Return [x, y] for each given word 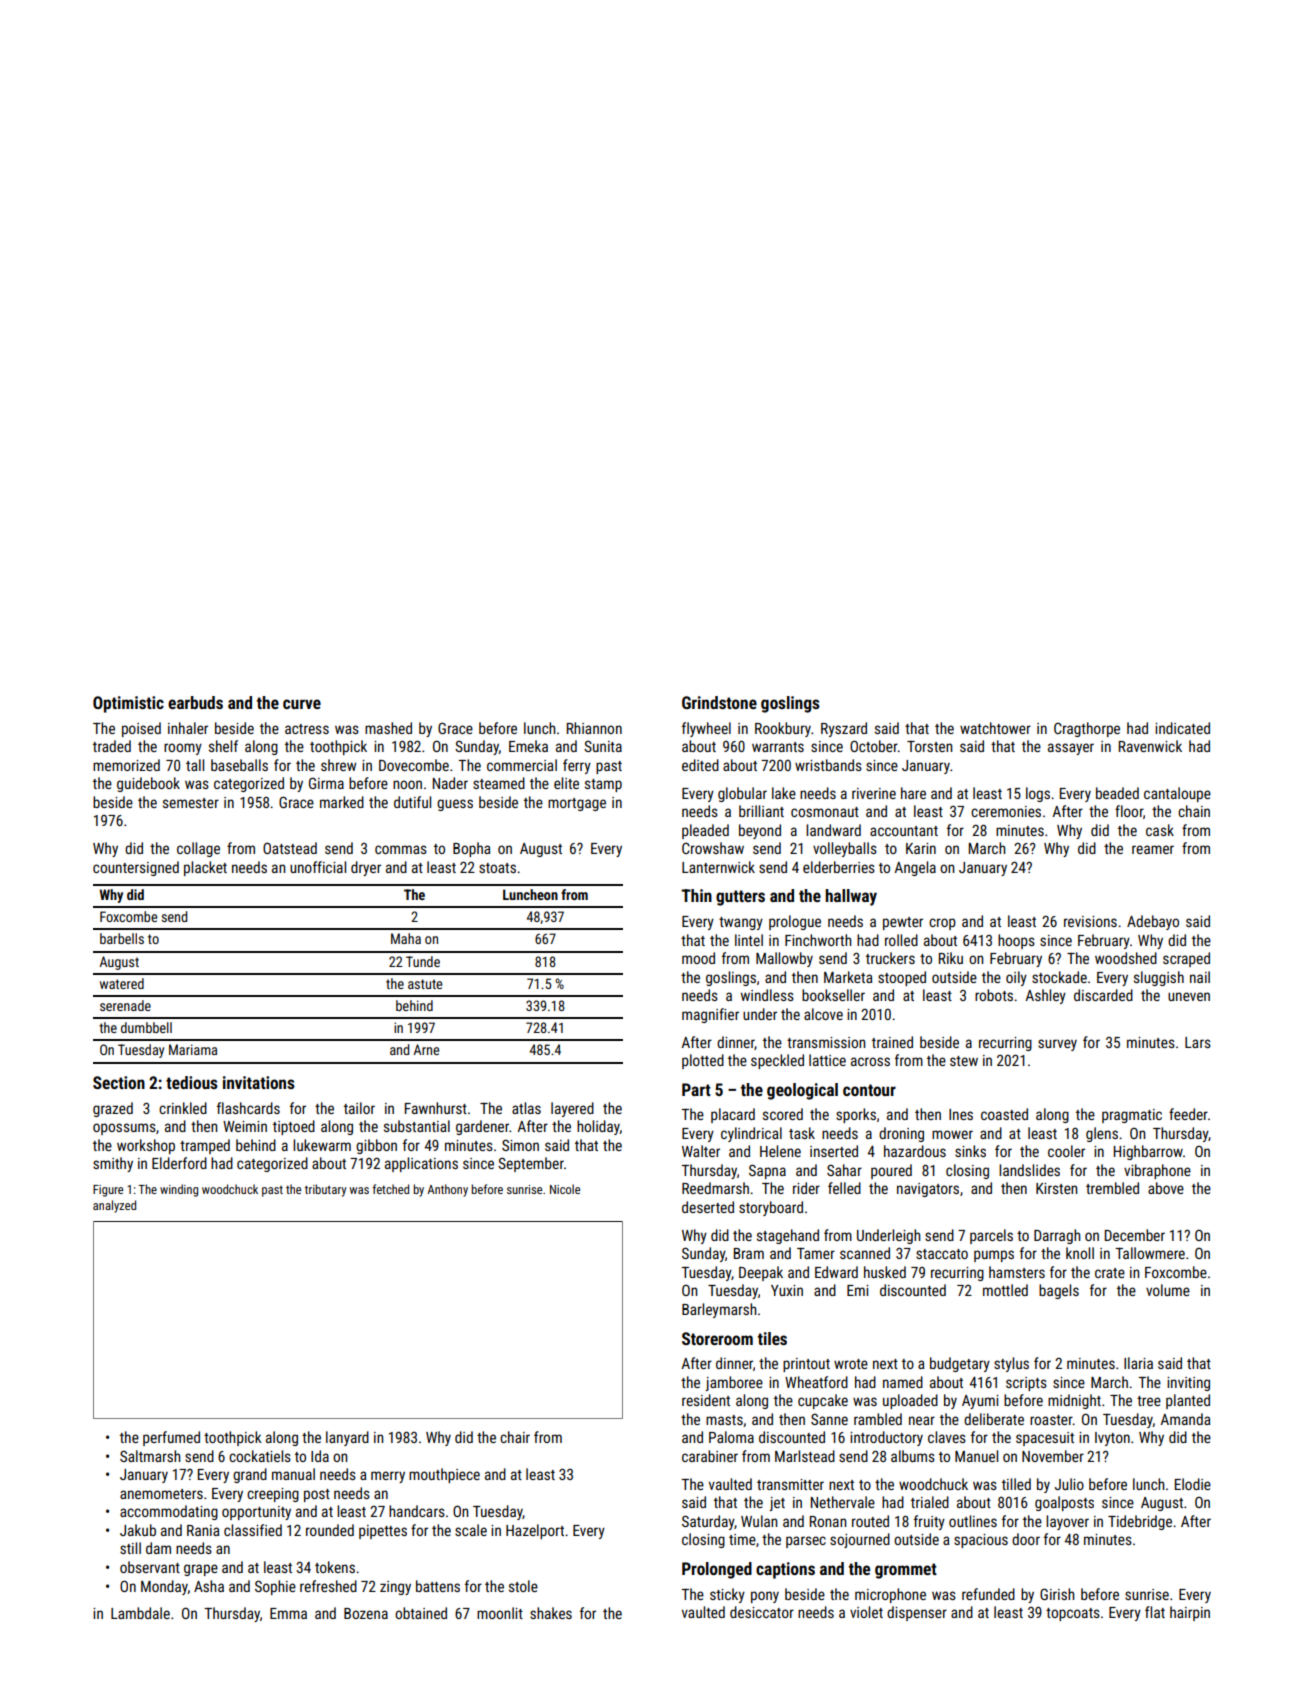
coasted [1004, 1114]
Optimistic [128, 704]
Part [696, 1089]
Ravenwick [1150, 746]
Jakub [138, 1530]
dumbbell [146, 1027]
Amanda [1185, 1419]
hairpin [1190, 1613]
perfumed [171, 1438]
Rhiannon [594, 728]
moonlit [500, 1613]
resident [706, 1400]
